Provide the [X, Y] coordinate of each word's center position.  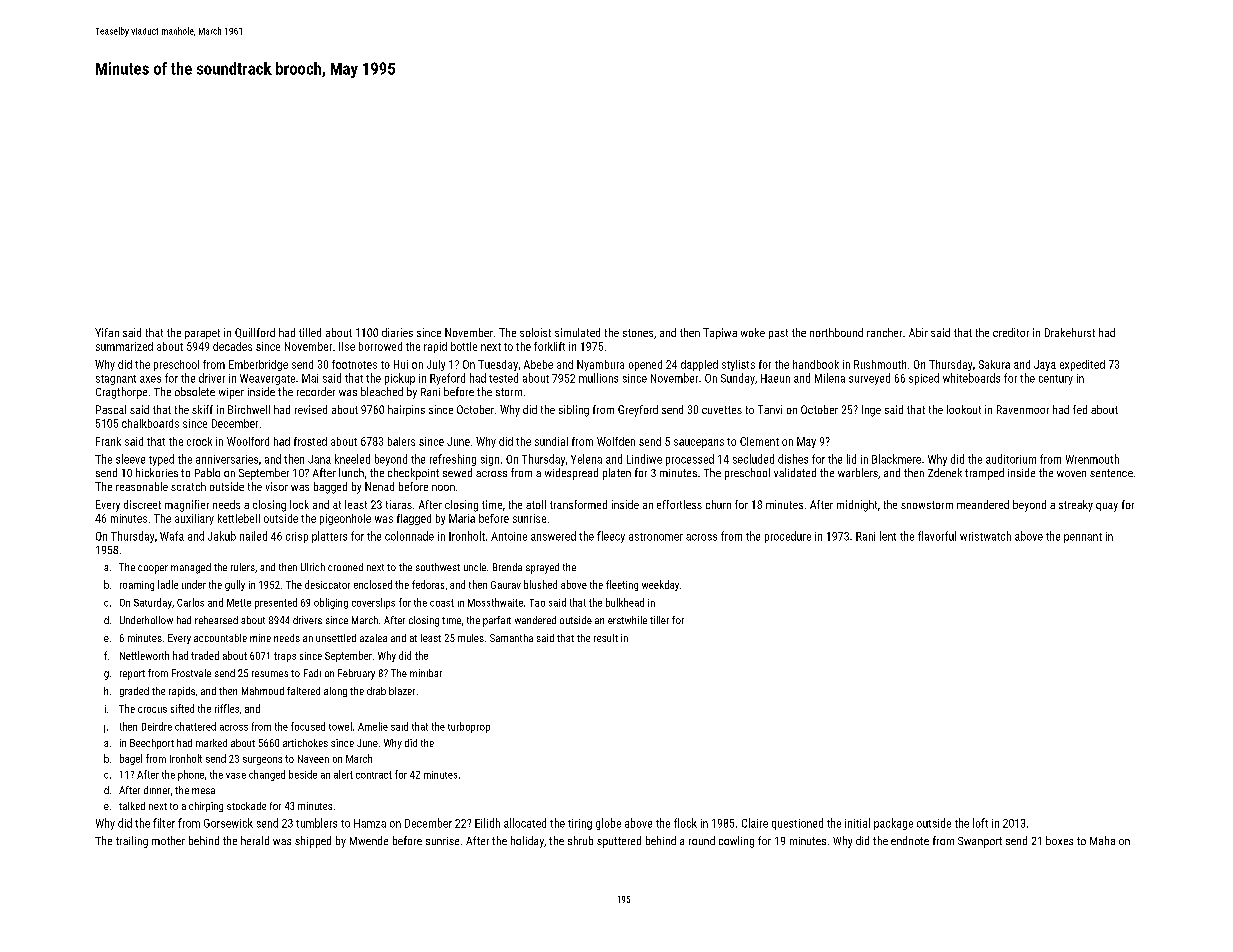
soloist [535, 332]
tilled [310, 332]
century [1056, 380]
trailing [132, 842]
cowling [736, 842]
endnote [910, 840]
